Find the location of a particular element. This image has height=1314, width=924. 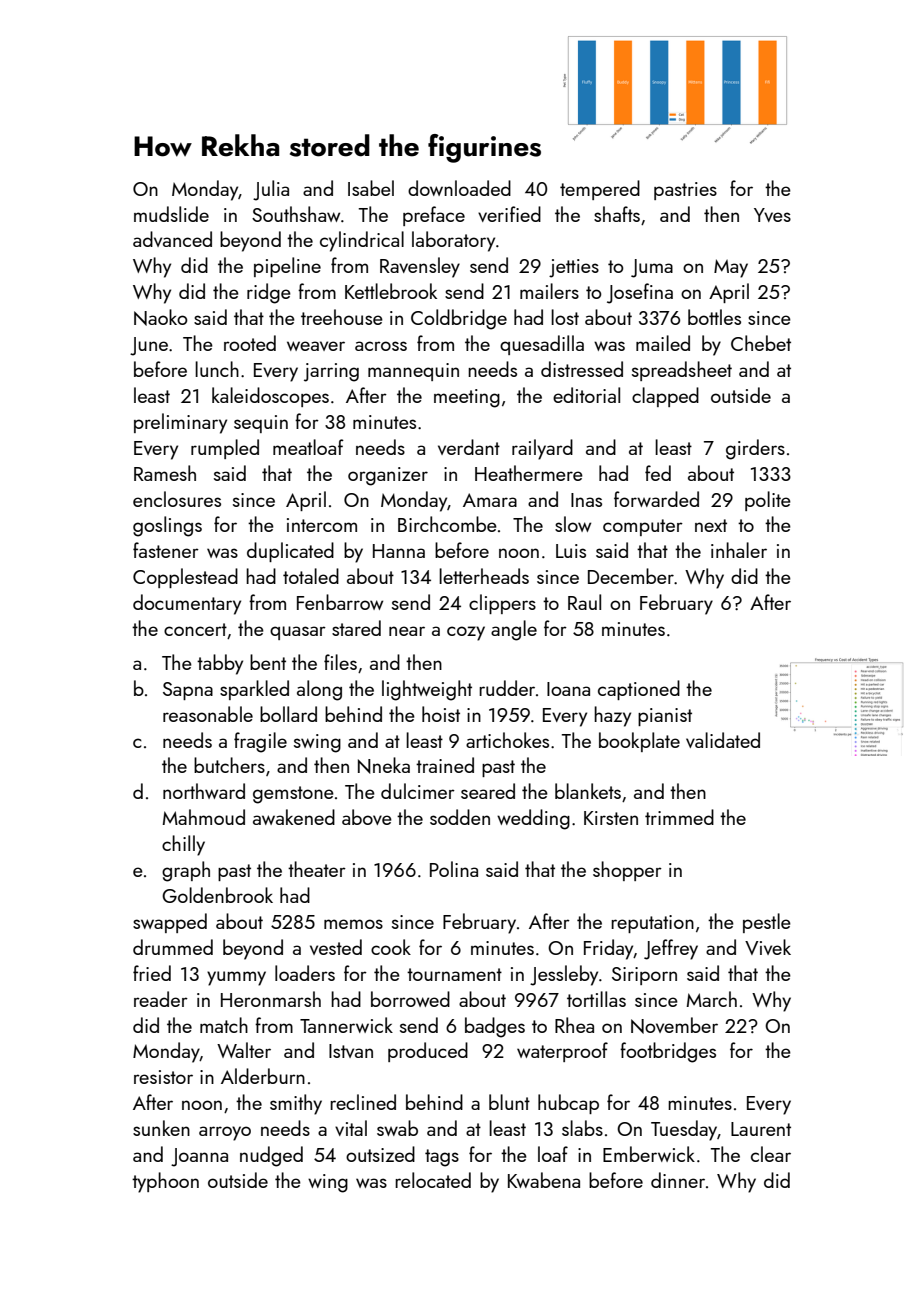

Naoko is located at coordinates (161, 317).
